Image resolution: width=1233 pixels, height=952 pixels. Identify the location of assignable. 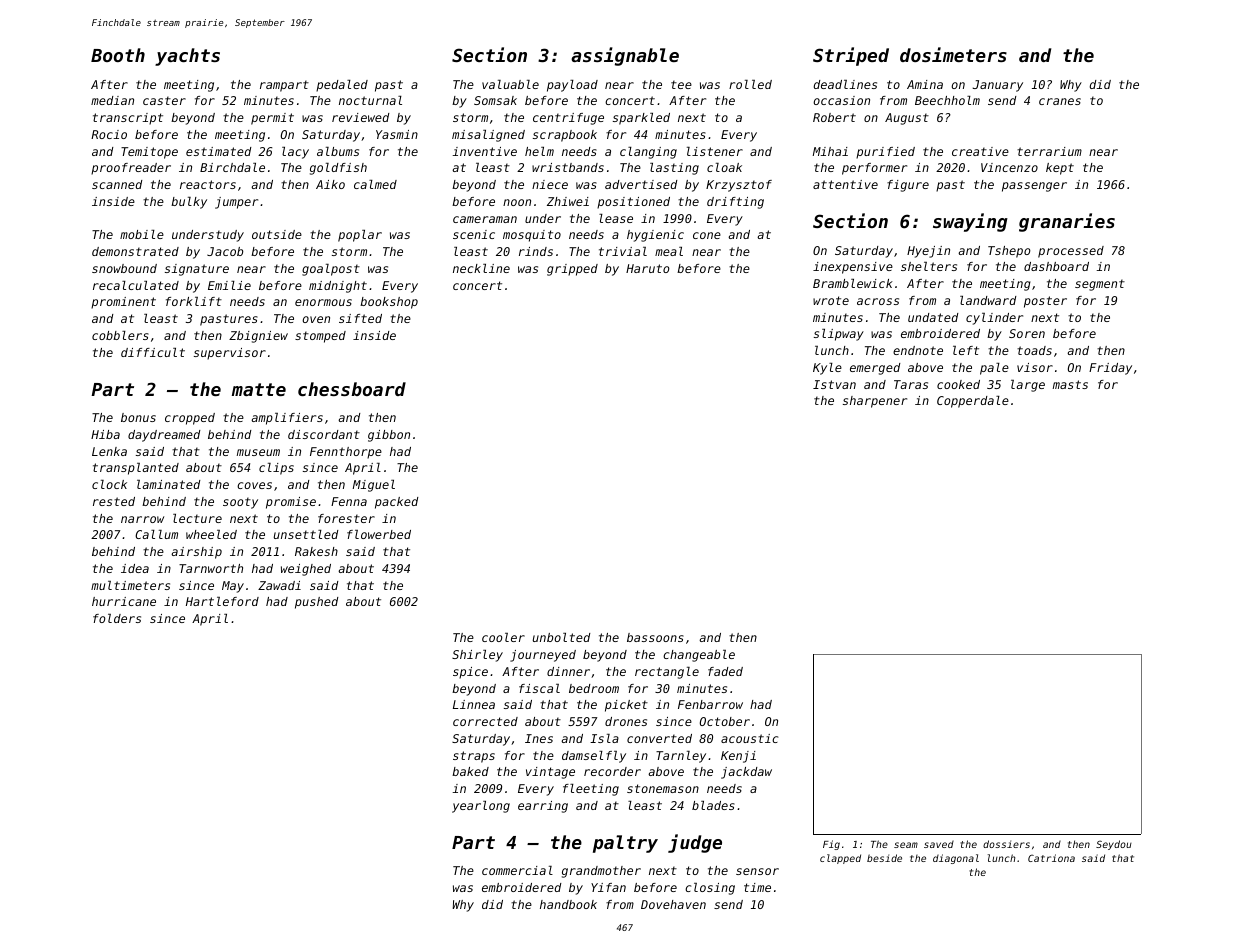
(625, 56).
